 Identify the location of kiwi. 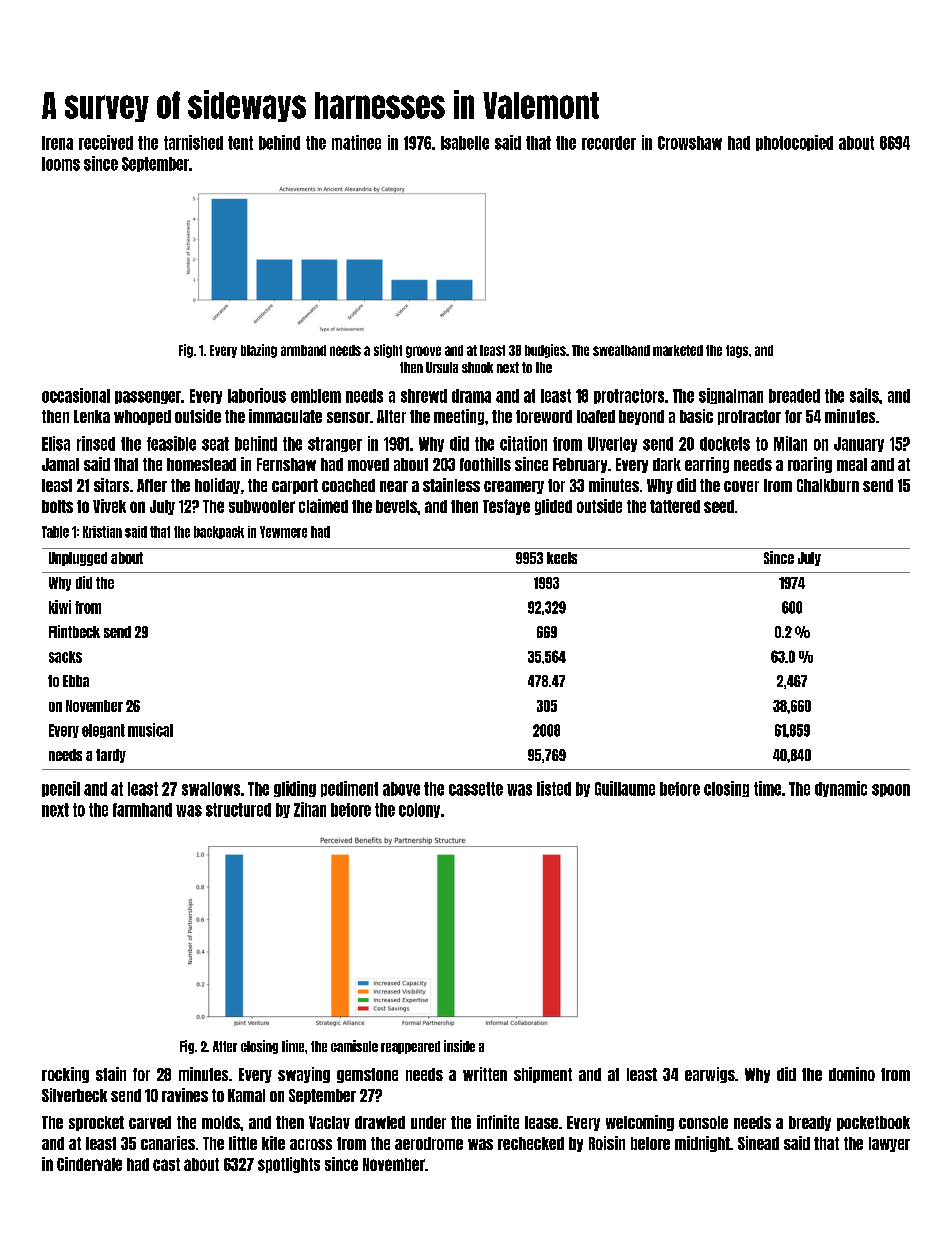
(60, 607).
